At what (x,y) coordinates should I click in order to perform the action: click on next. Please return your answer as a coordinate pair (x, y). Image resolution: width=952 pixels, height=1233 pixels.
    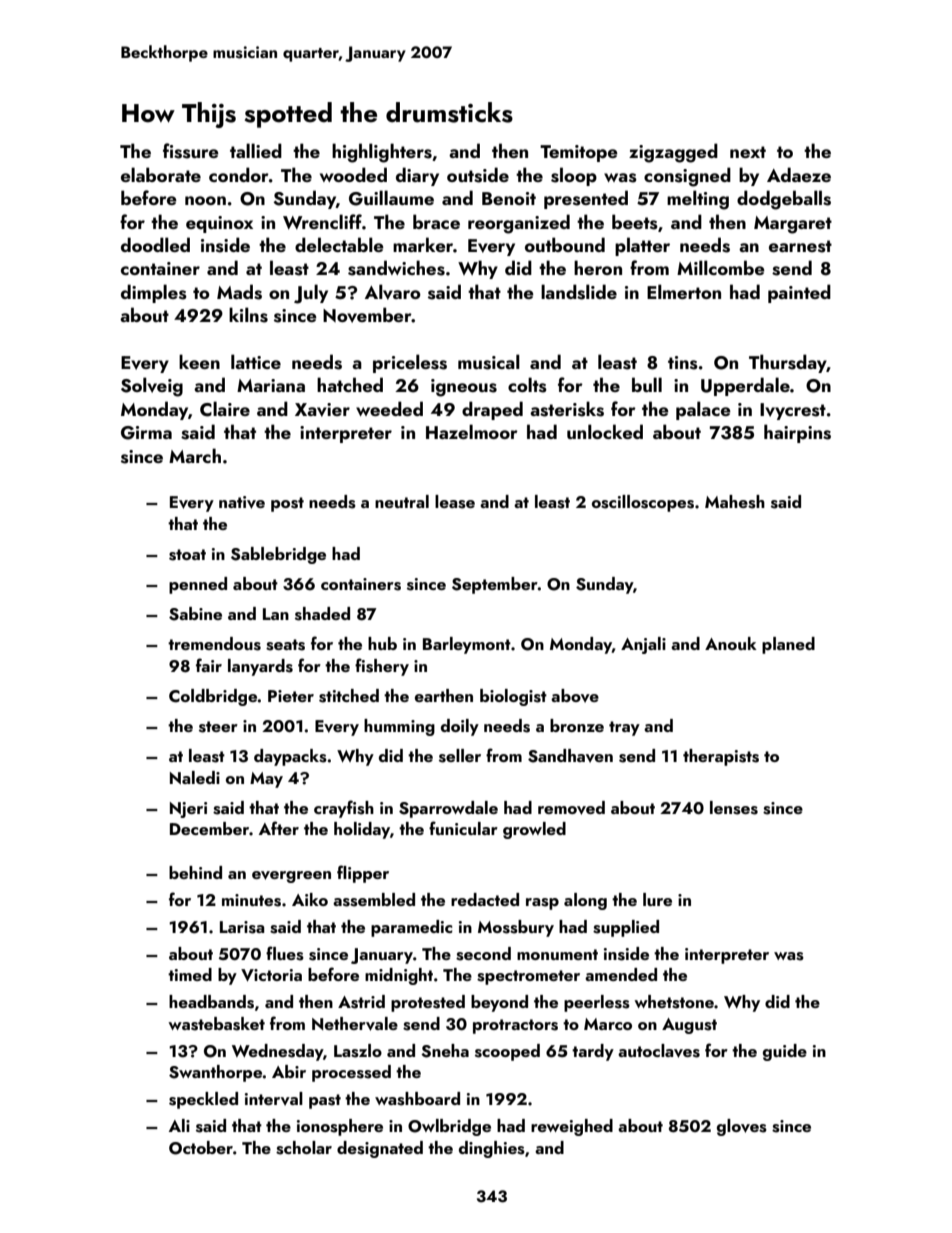
    Looking at the image, I should click on (748, 152).
